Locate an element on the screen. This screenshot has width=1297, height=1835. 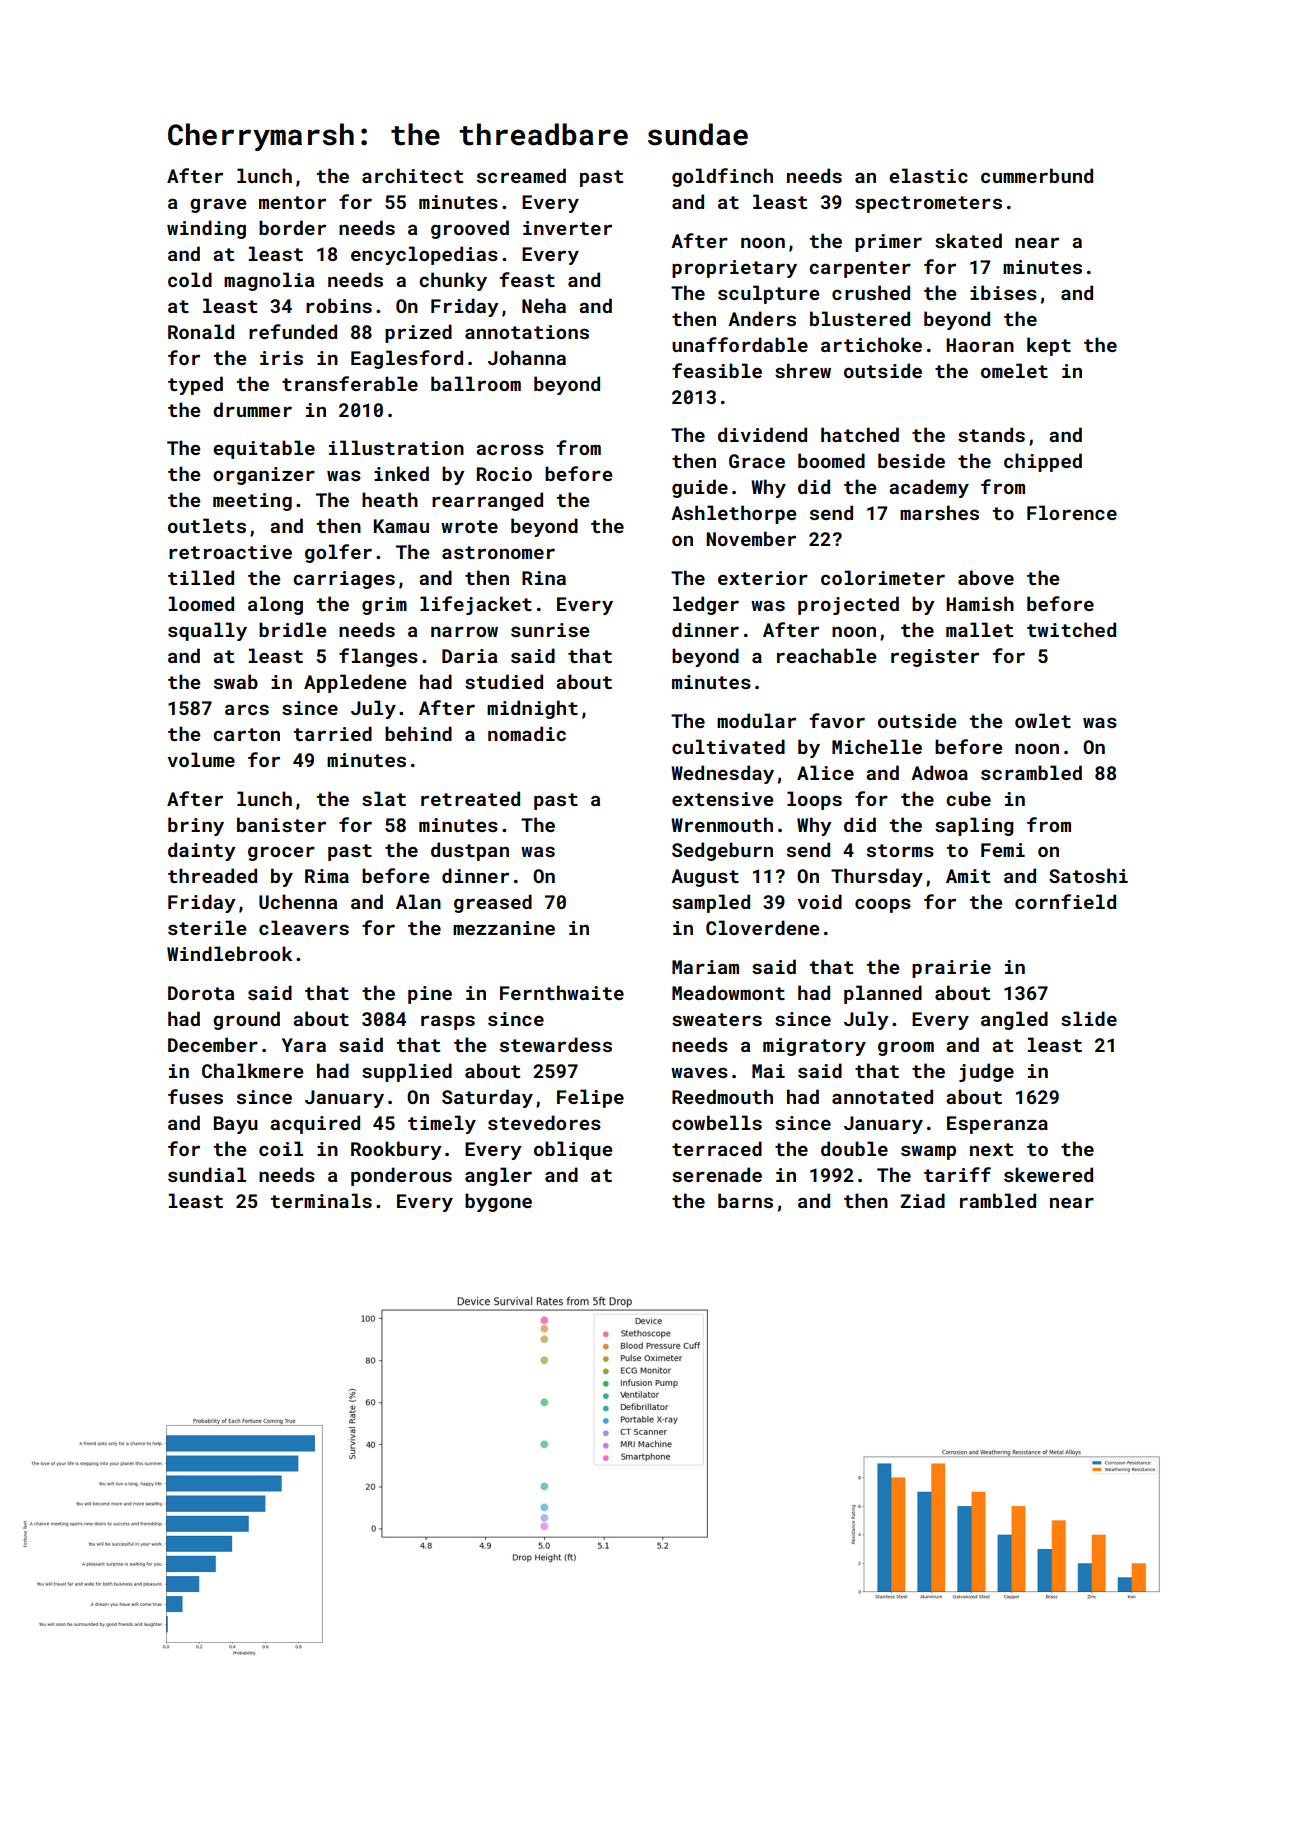
modular is located at coordinates (756, 720).
